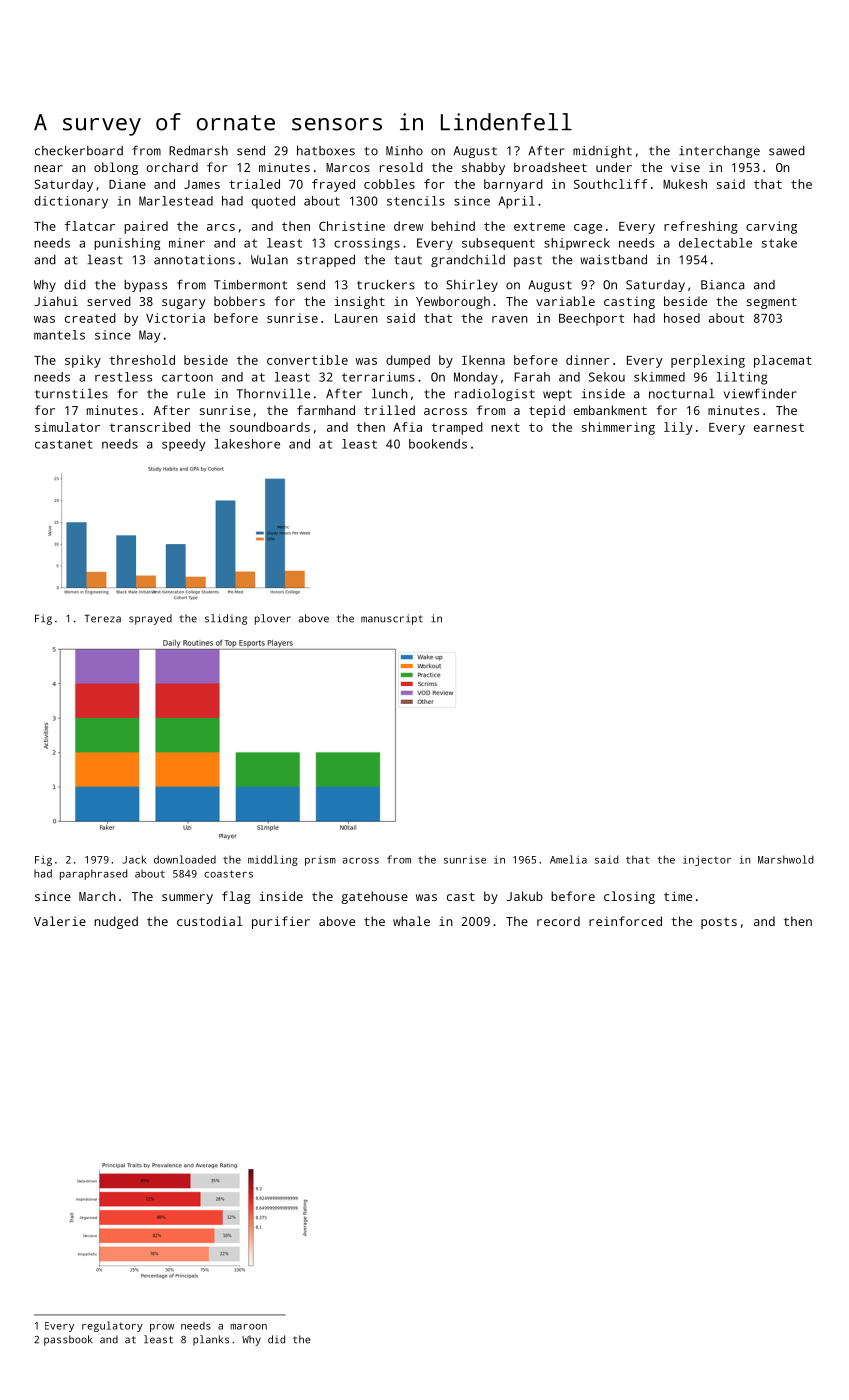 The image size is (849, 1400). Describe the element at coordinates (93, 874) in the screenshot. I see `paraphrased` at that location.
